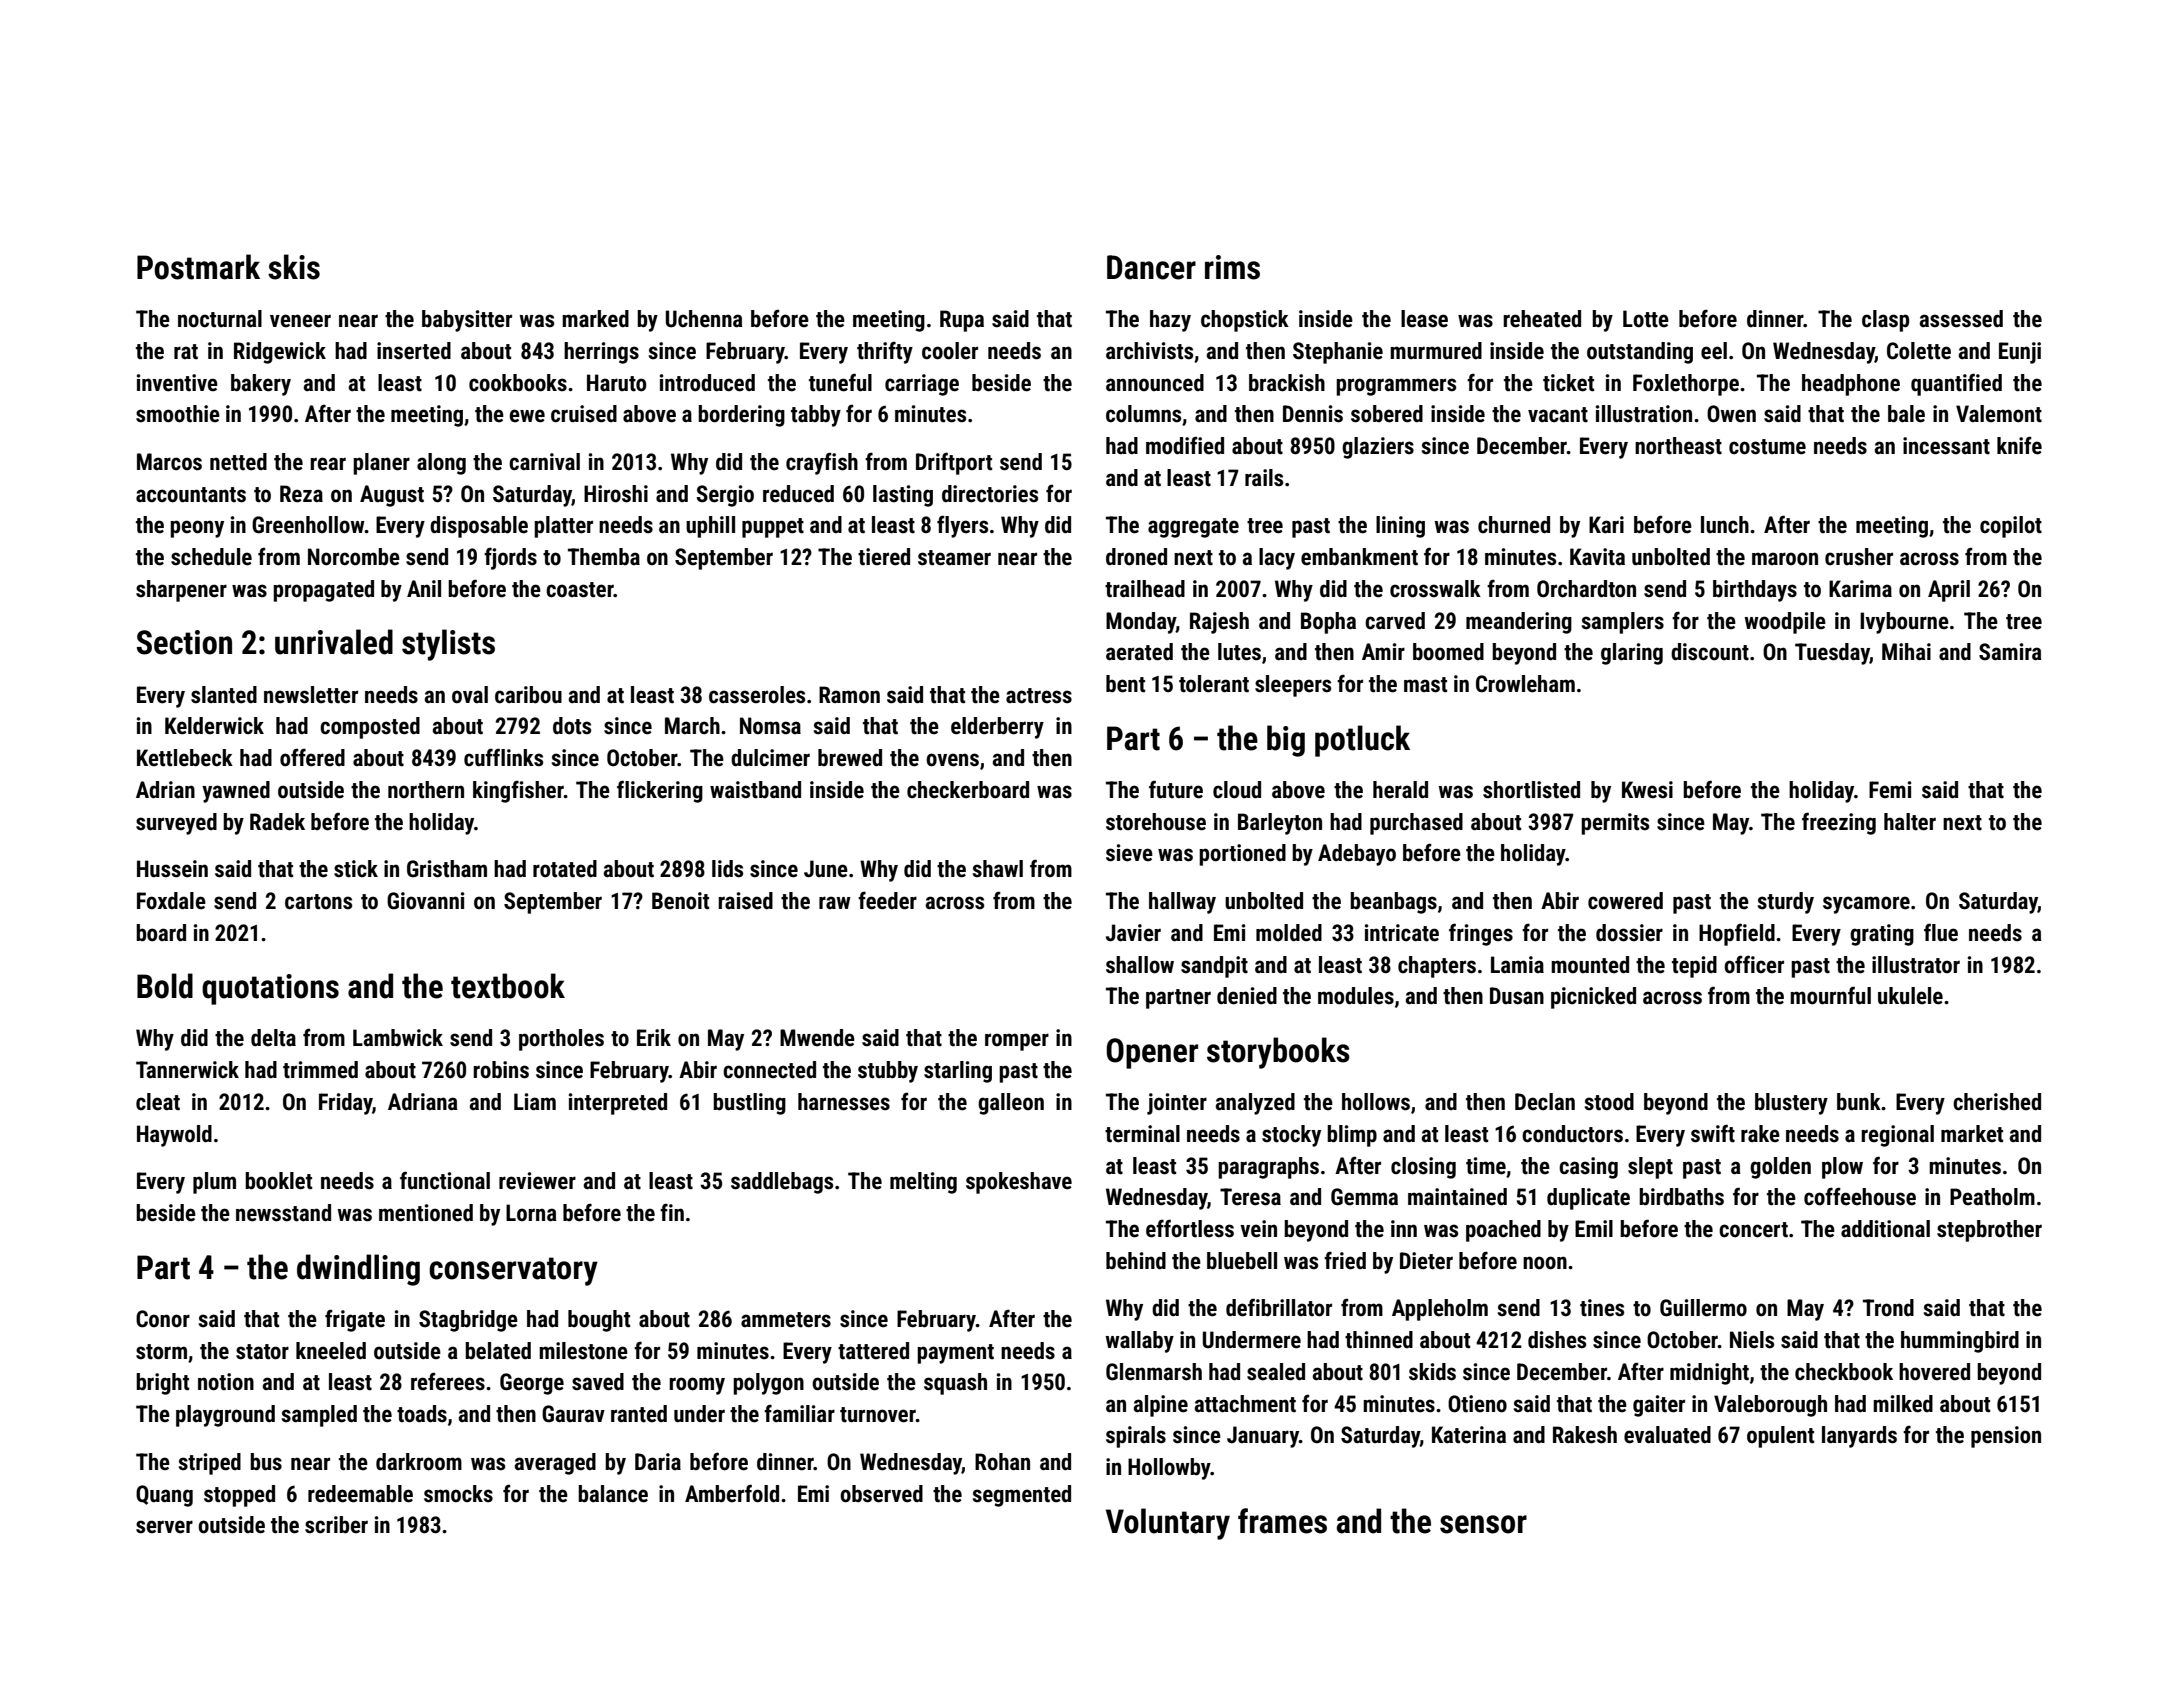 The width and height of the screenshot is (2178, 1683). What do you see at coordinates (1168, 1524) in the screenshot?
I see `Voluntary` at bounding box center [1168, 1524].
